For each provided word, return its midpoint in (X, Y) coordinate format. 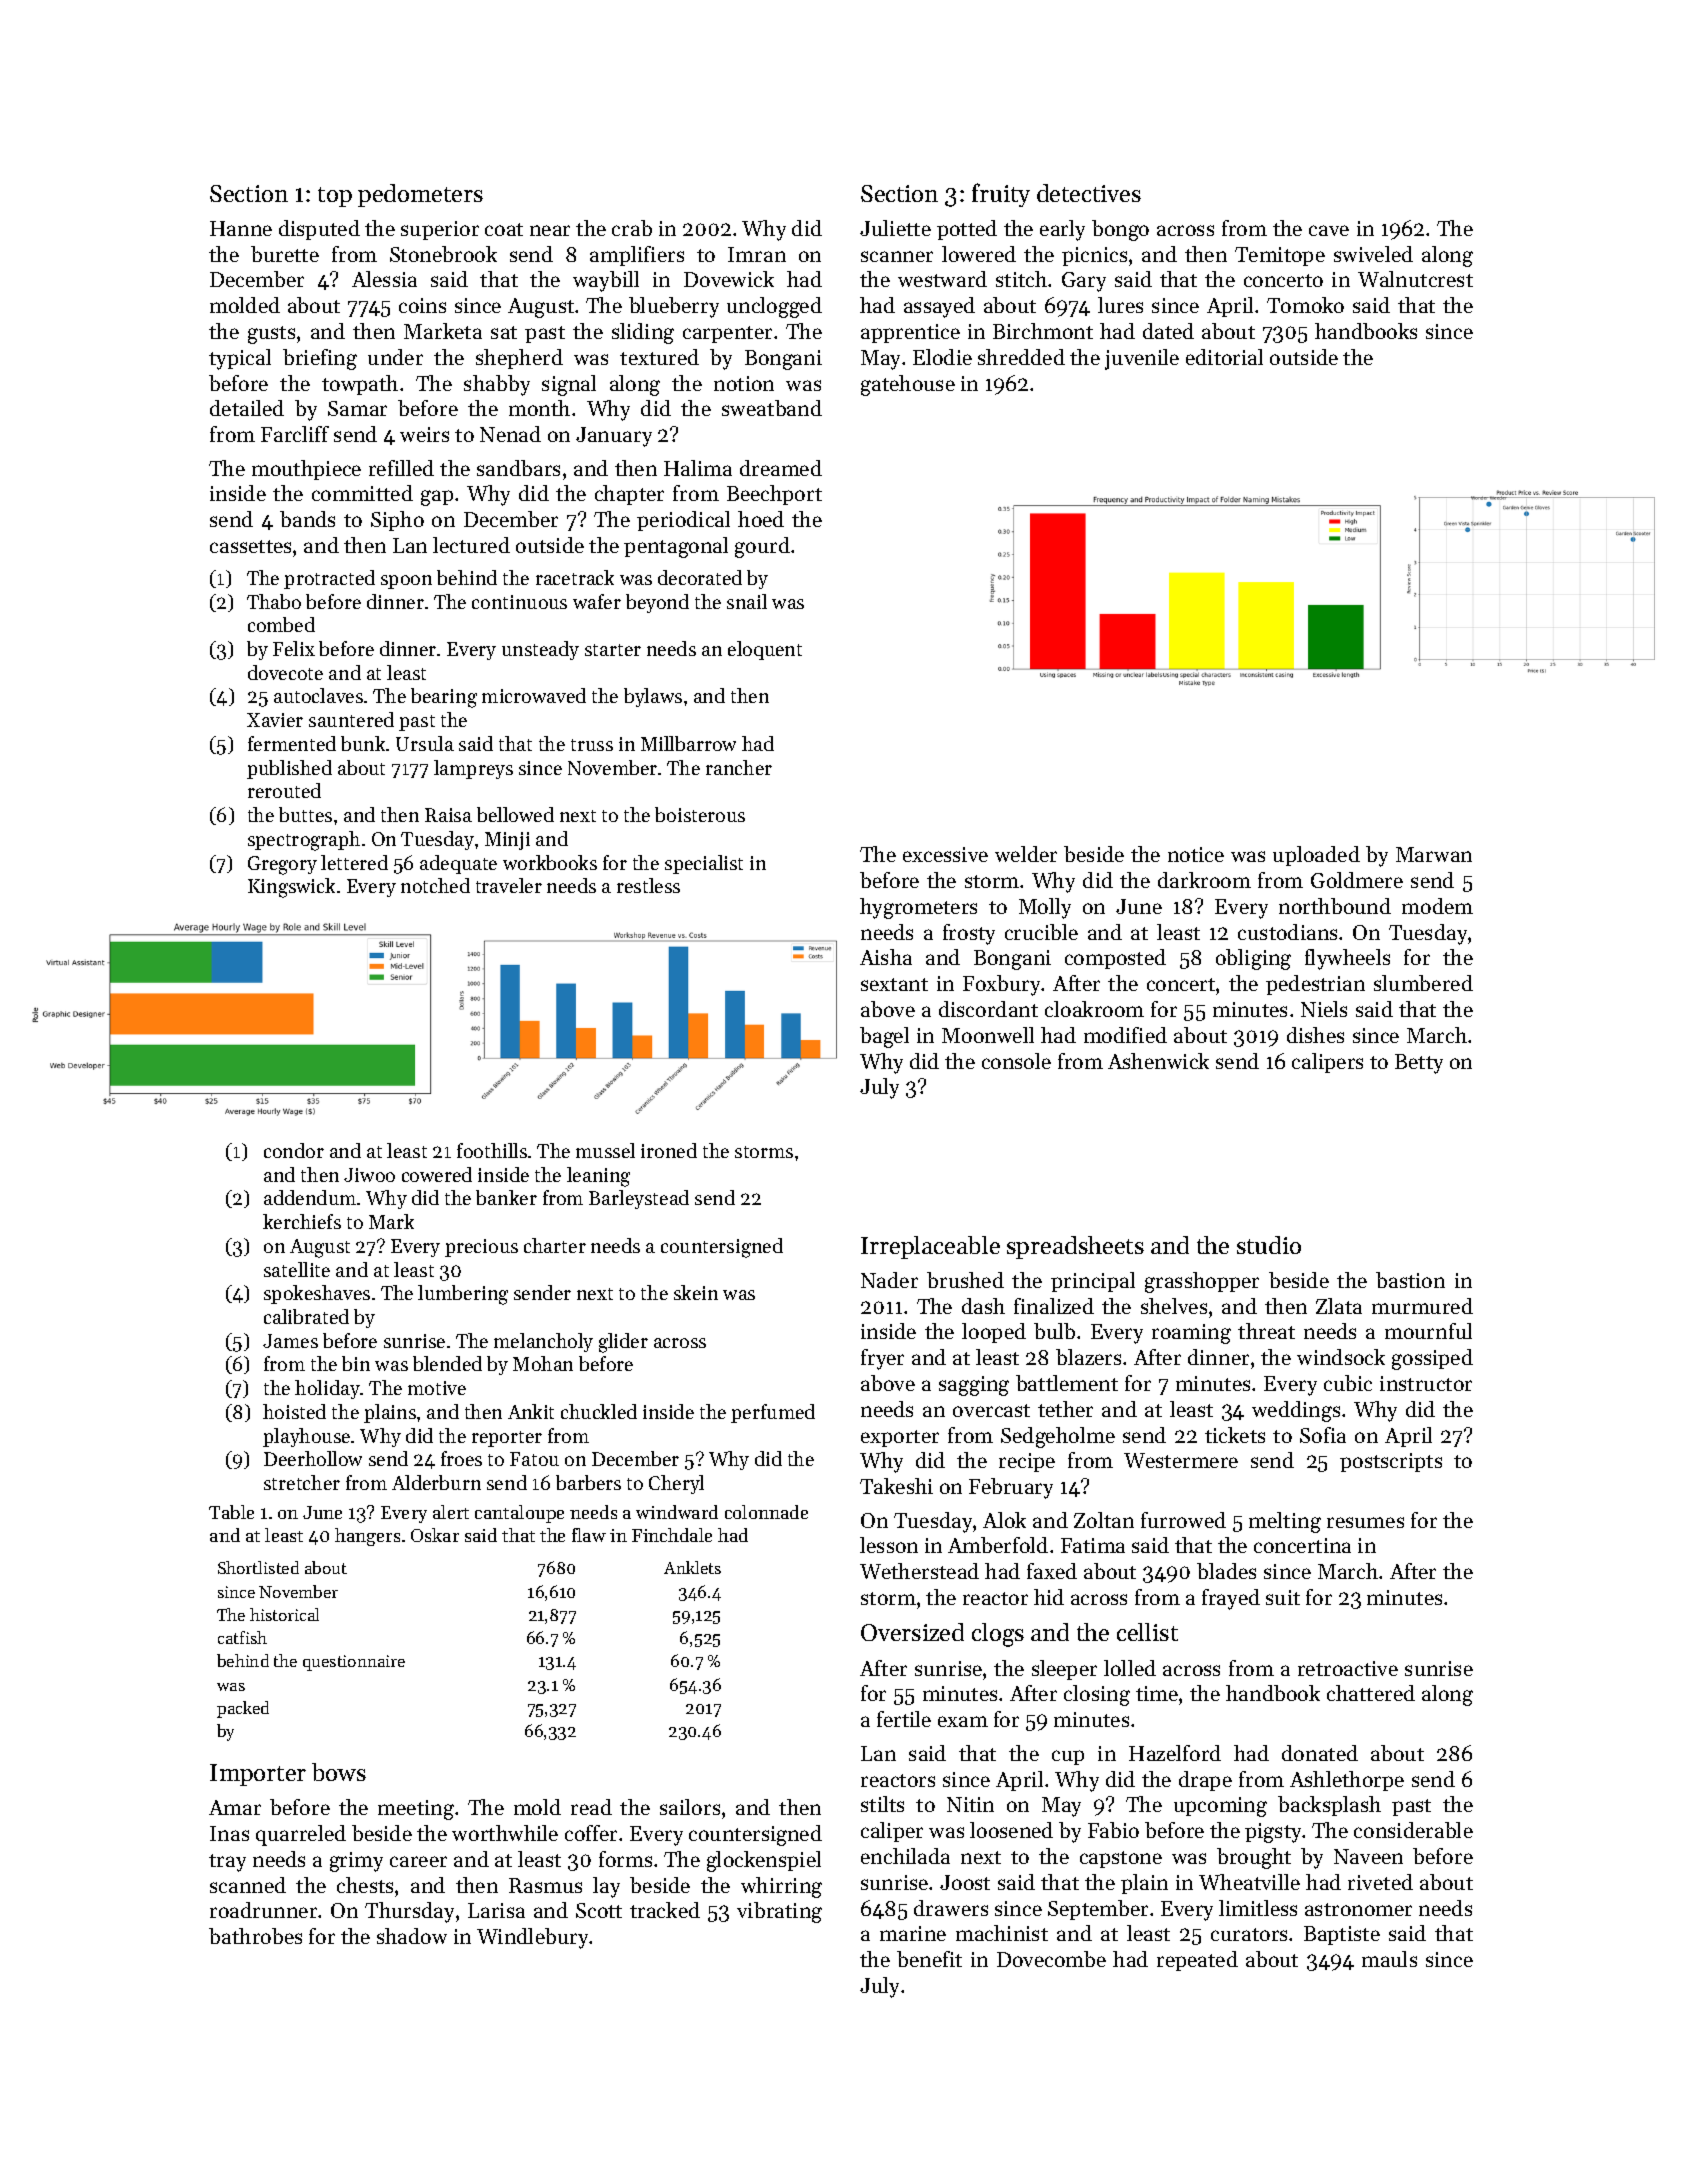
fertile (904, 1719)
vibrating (779, 1912)
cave (1329, 230)
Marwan (1434, 854)
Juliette (895, 228)
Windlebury (533, 1938)
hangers (367, 1537)
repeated (1197, 1961)
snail (747, 601)
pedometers (420, 195)
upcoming (1220, 1807)
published (289, 769)
